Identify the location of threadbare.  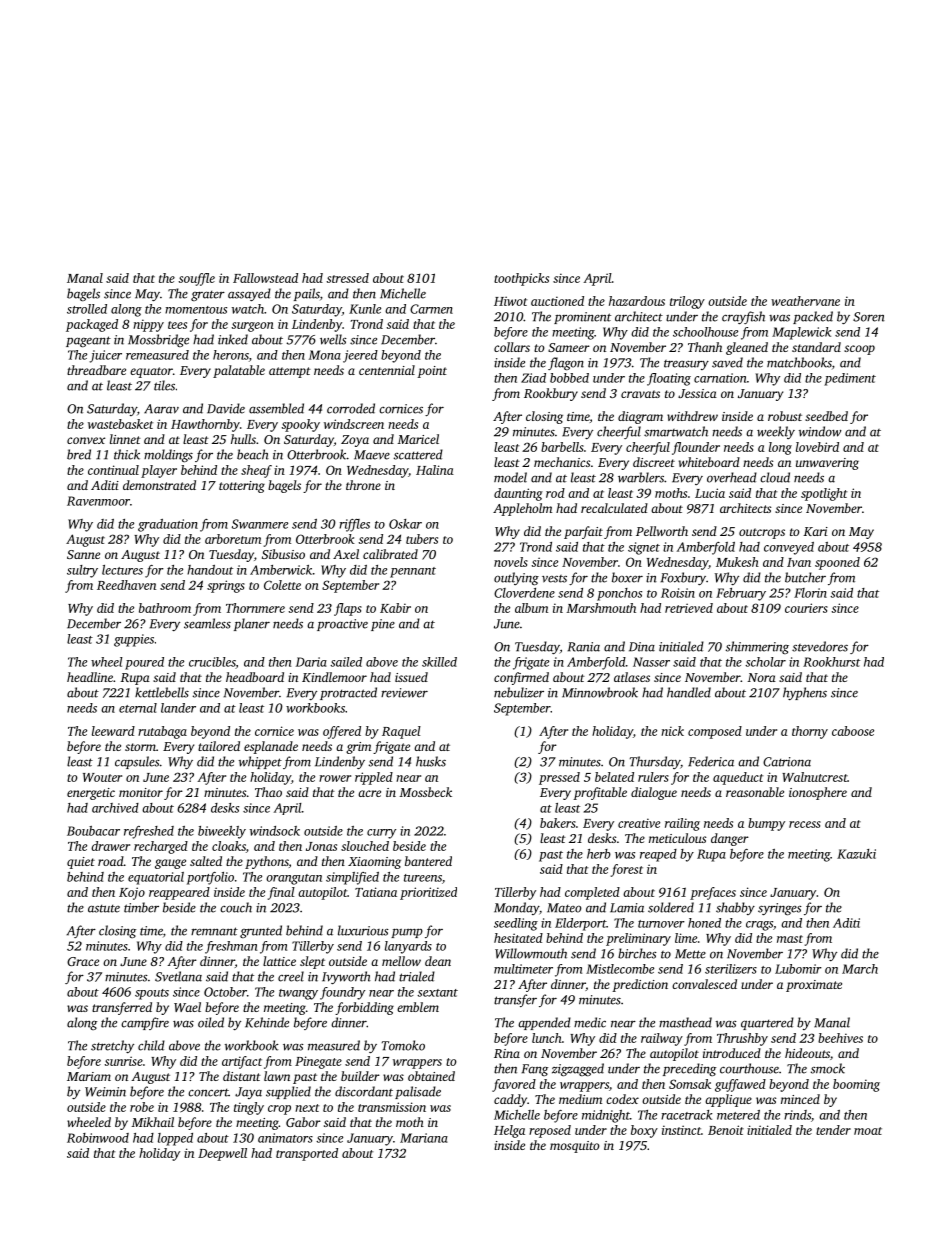
(96, 370).
